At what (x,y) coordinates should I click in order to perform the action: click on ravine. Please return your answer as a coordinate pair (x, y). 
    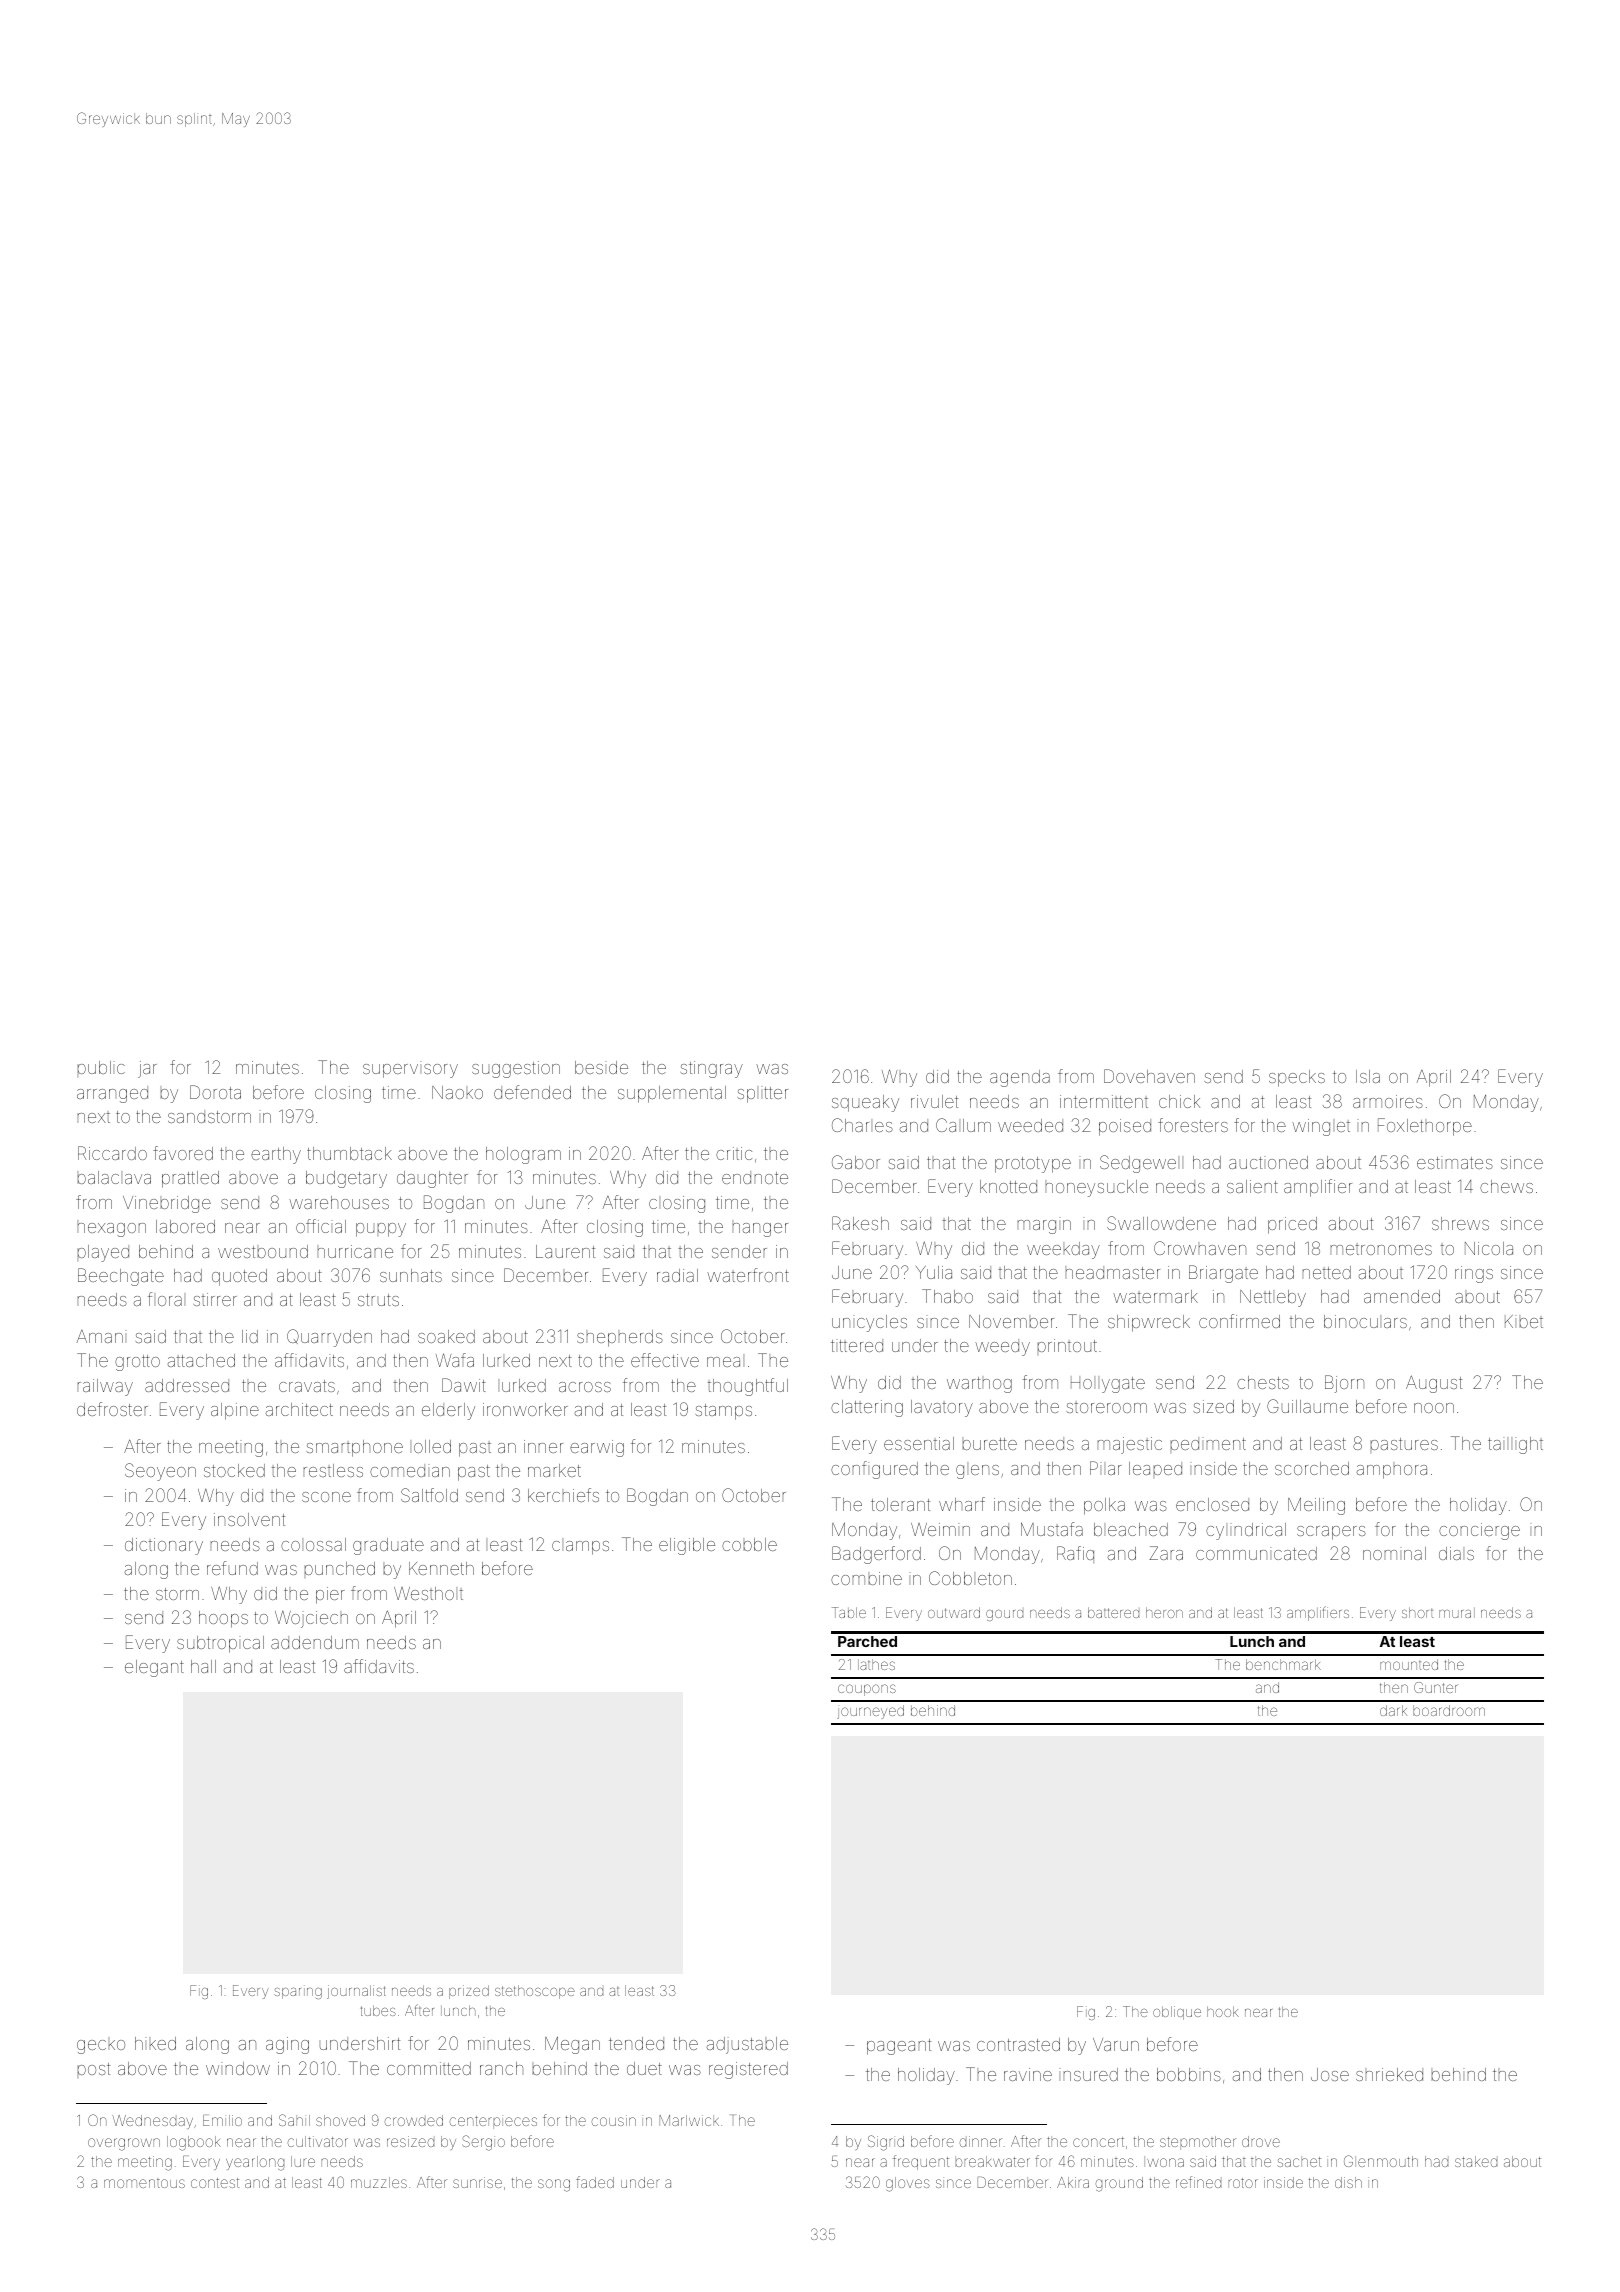
    Looking at the image, I should click on (1028, 2074).
